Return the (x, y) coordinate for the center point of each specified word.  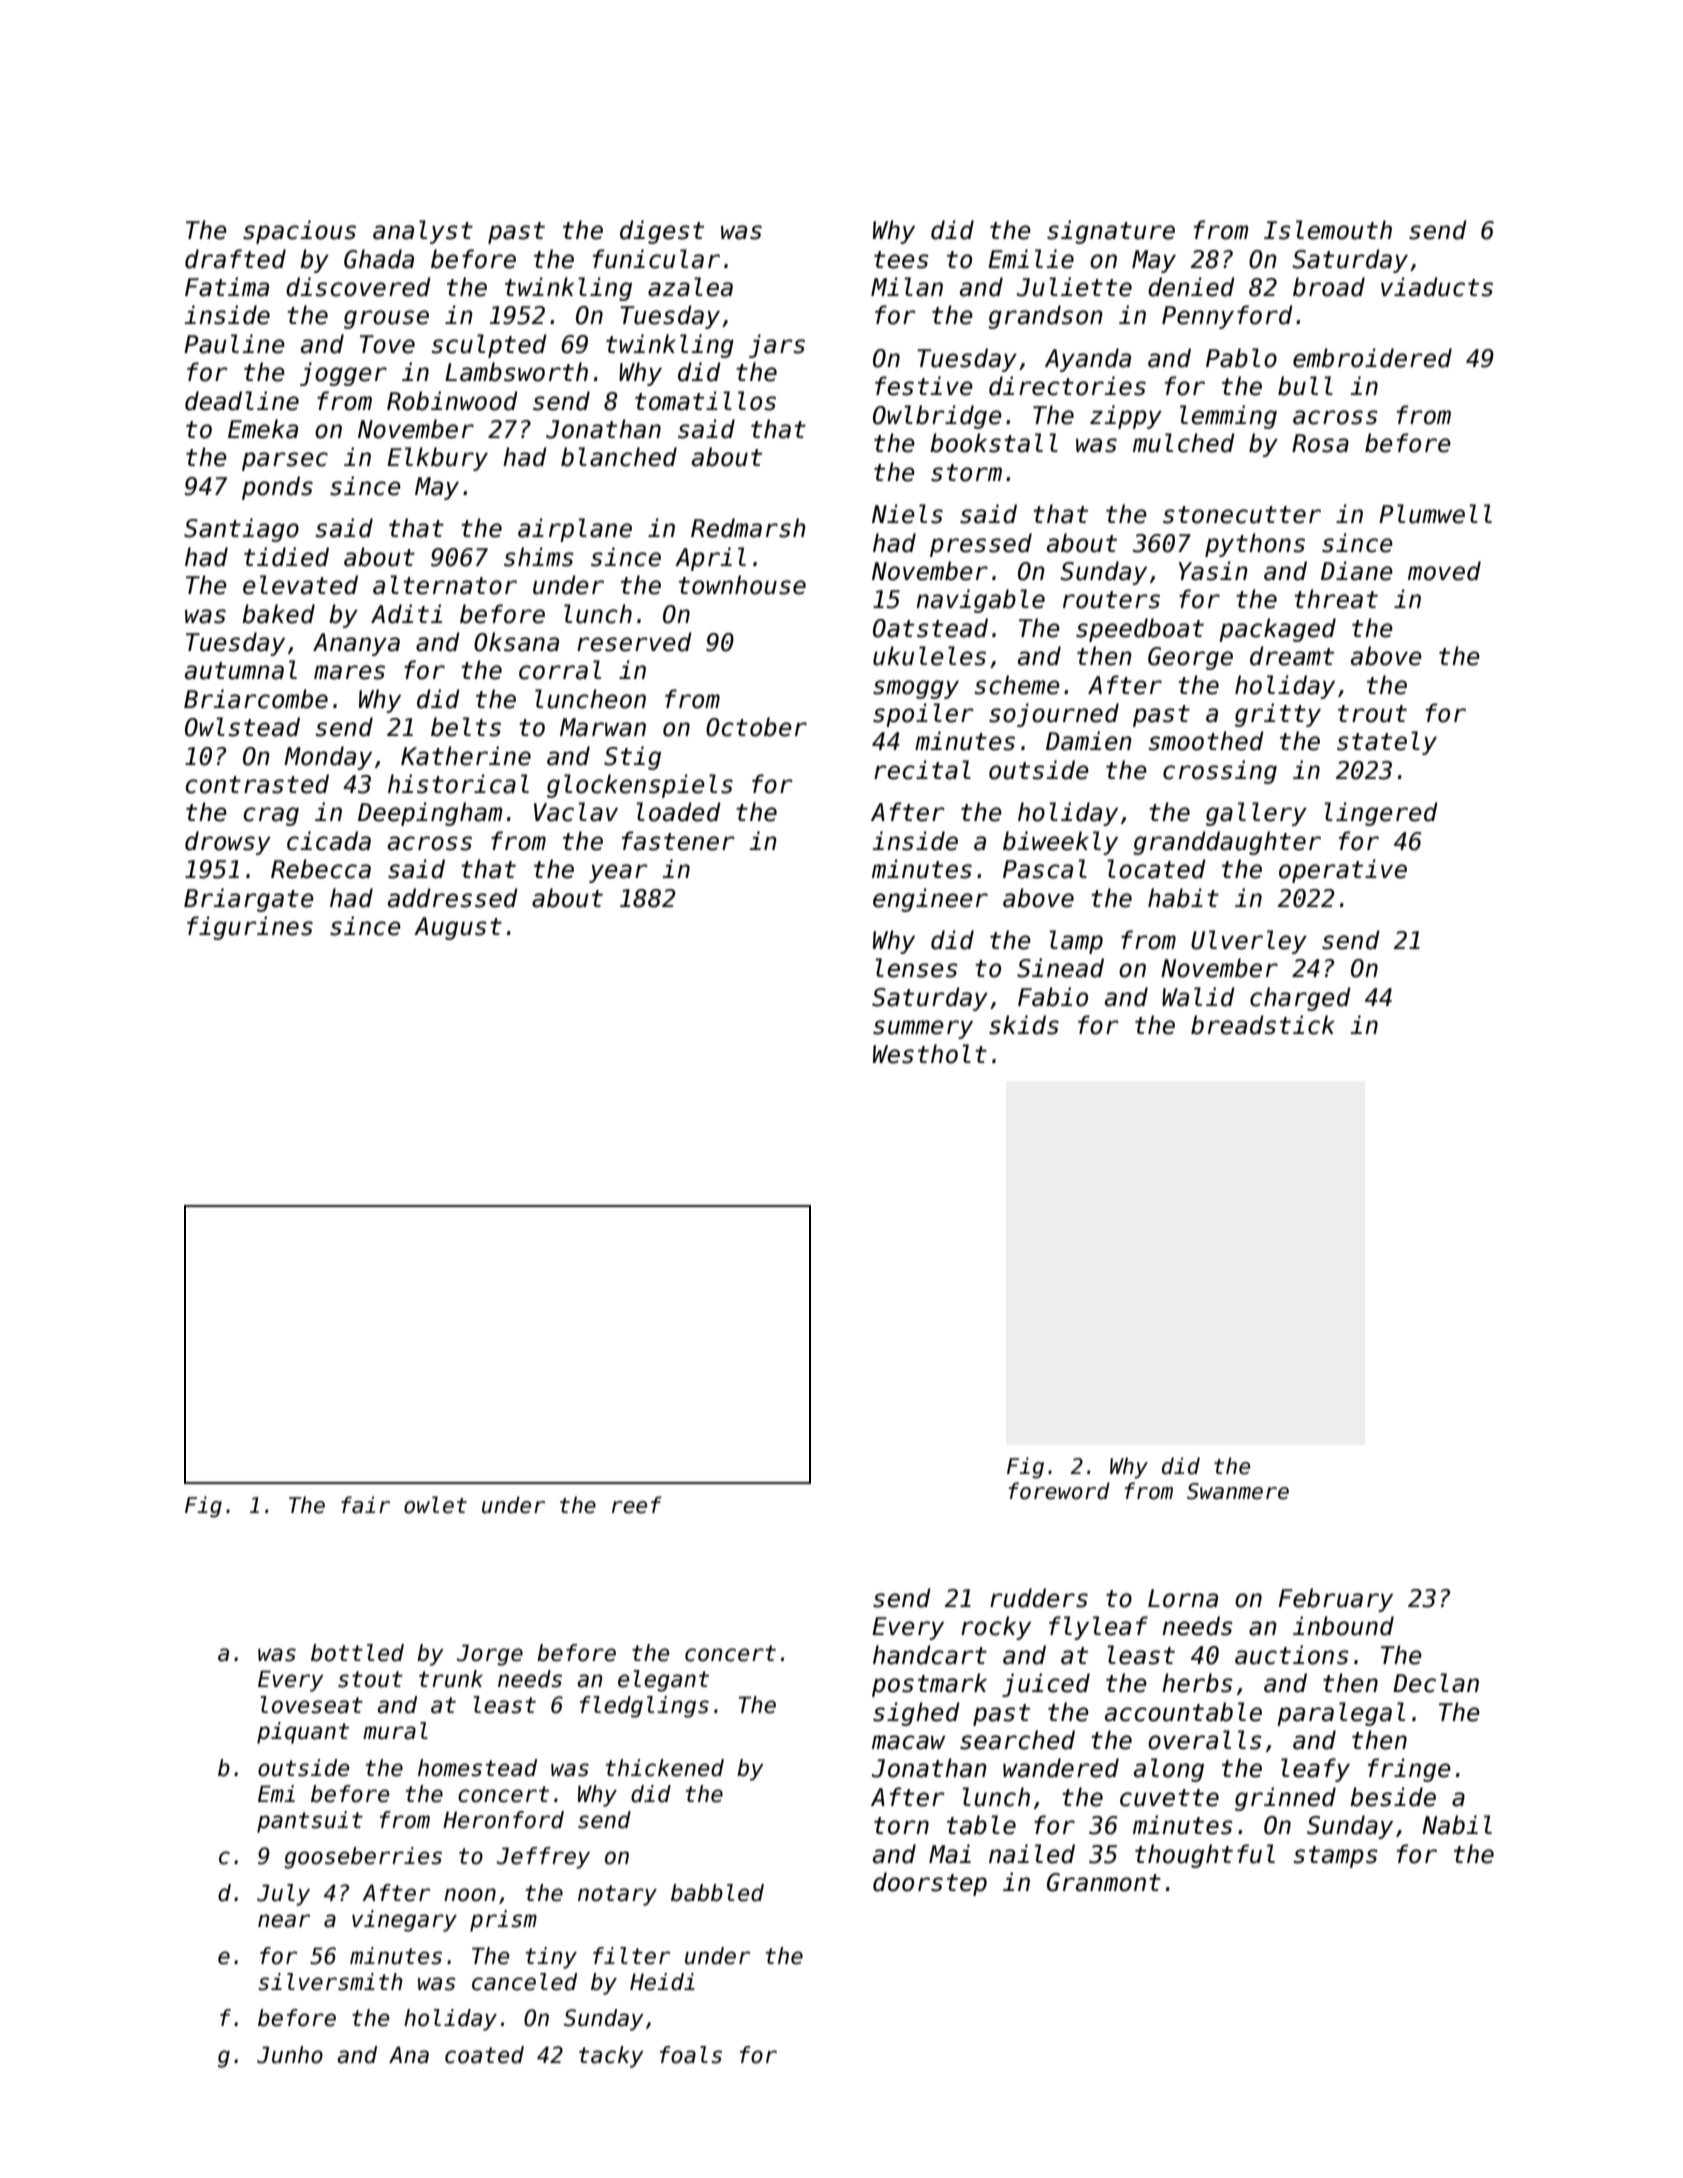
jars (777, 346)
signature (1111, 232)
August (458, 928)
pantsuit (310, 1822)
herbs (1197, 1683)
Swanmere (1238, 1491)
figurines (250, 928)
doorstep (930, 1884)
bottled (357, 1653)
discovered (358, 287)
